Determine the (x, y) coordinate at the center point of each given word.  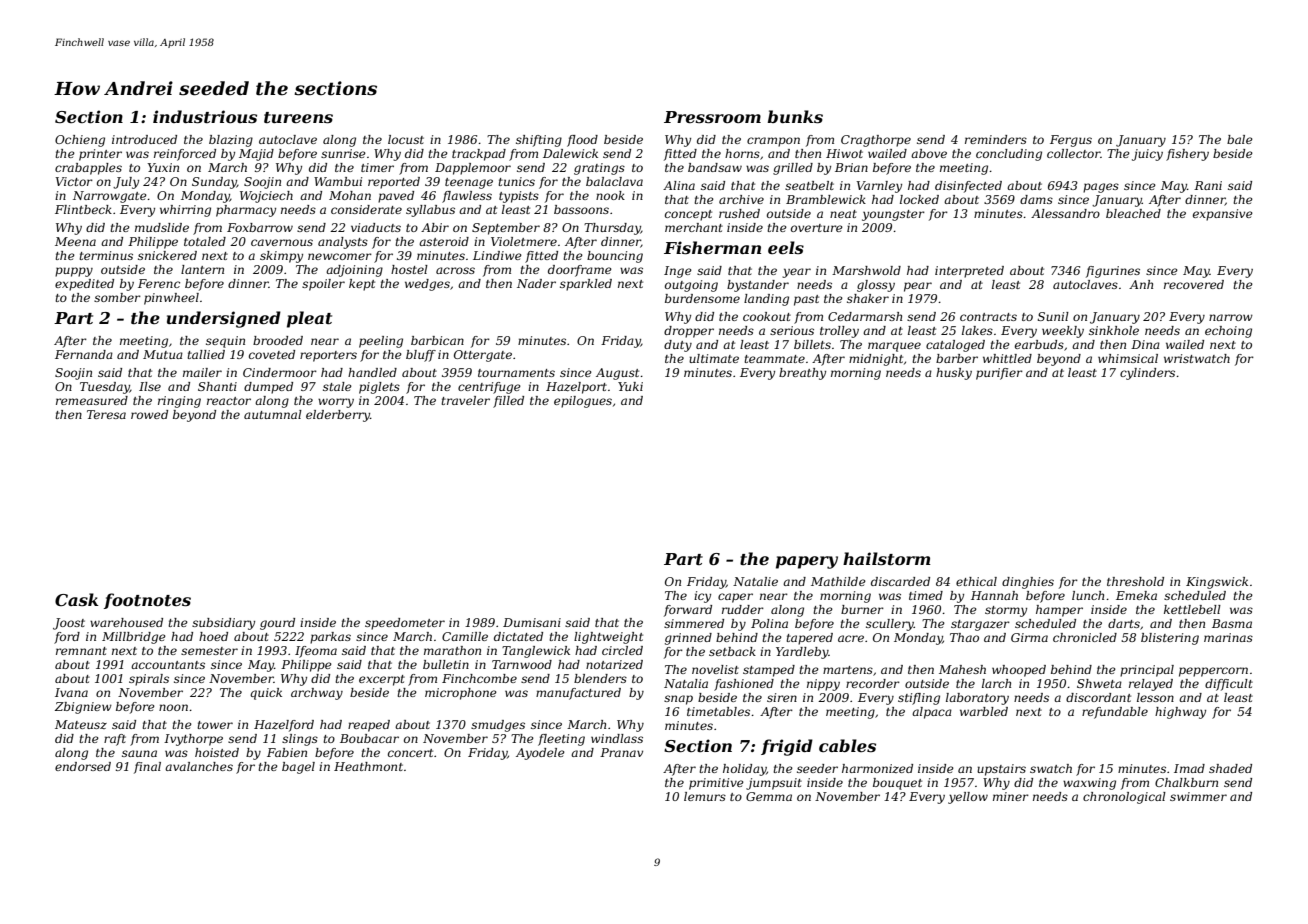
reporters (328, 356)
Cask (77, 599)
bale (1240, 139)
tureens (298, 117)
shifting (539, 141)
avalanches (199, 766)
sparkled (586, 285)
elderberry (338, 416)
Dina (1145, 344)
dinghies (1028, 583)
